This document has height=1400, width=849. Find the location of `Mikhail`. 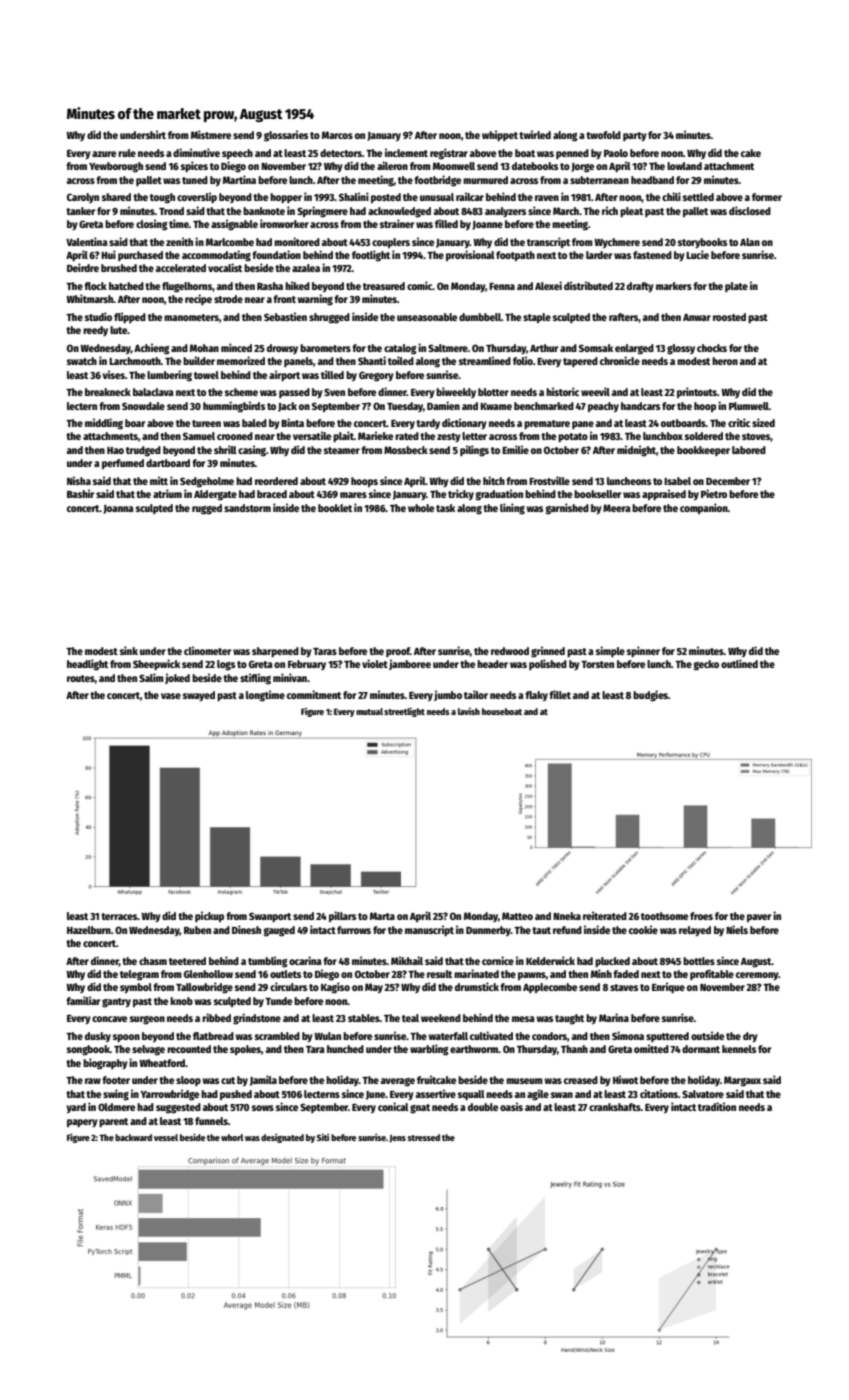

Mikhail is located at coordinates (407, 960).
